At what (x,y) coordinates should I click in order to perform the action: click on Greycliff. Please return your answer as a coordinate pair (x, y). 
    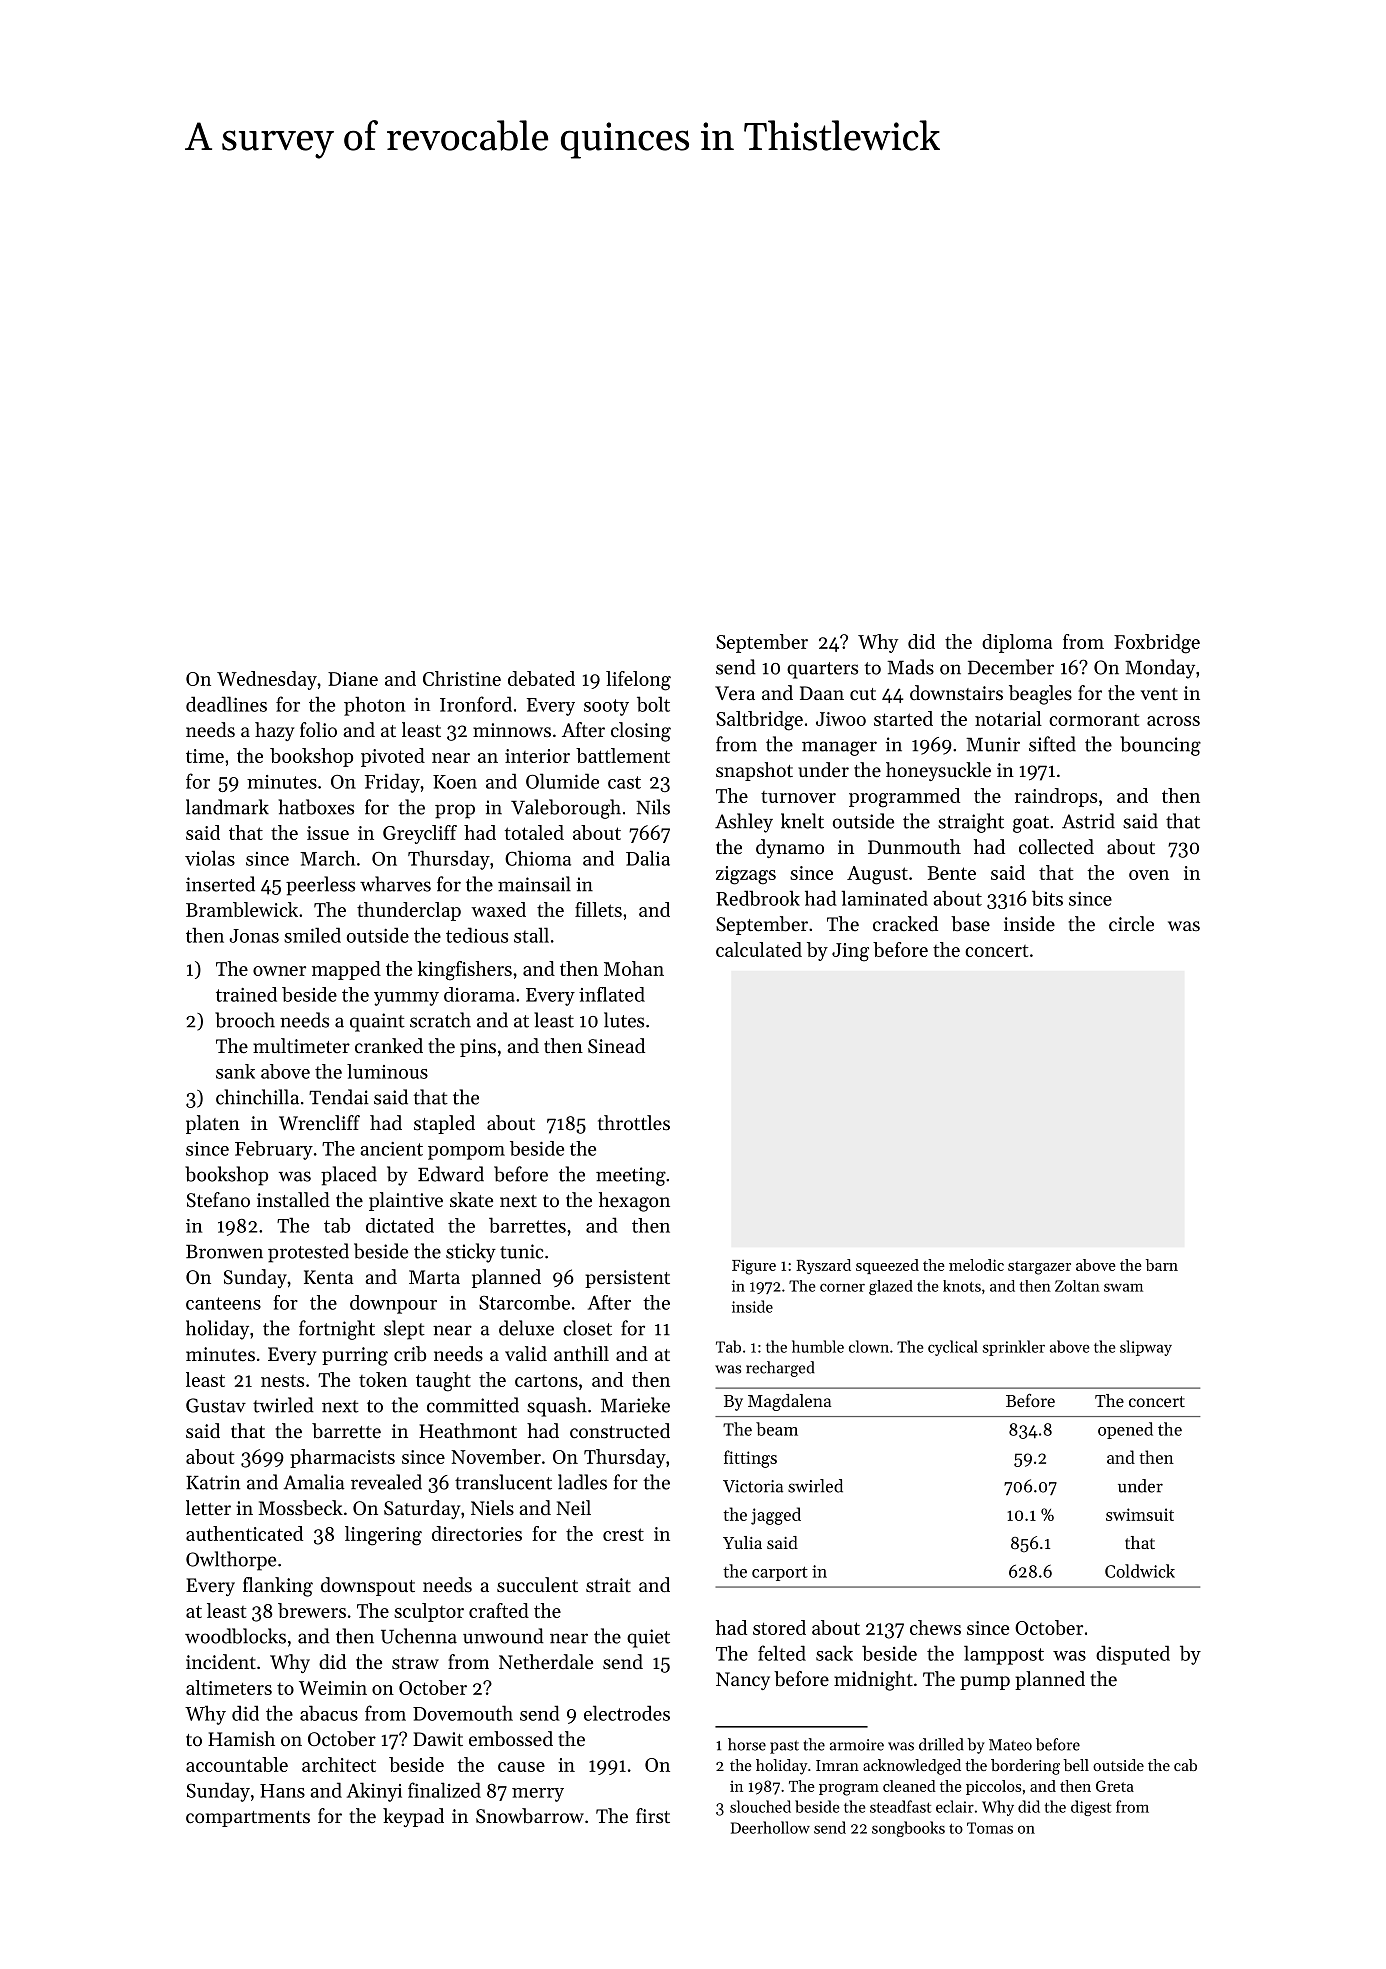
    Looking at the image, I should click on (420, 834).
